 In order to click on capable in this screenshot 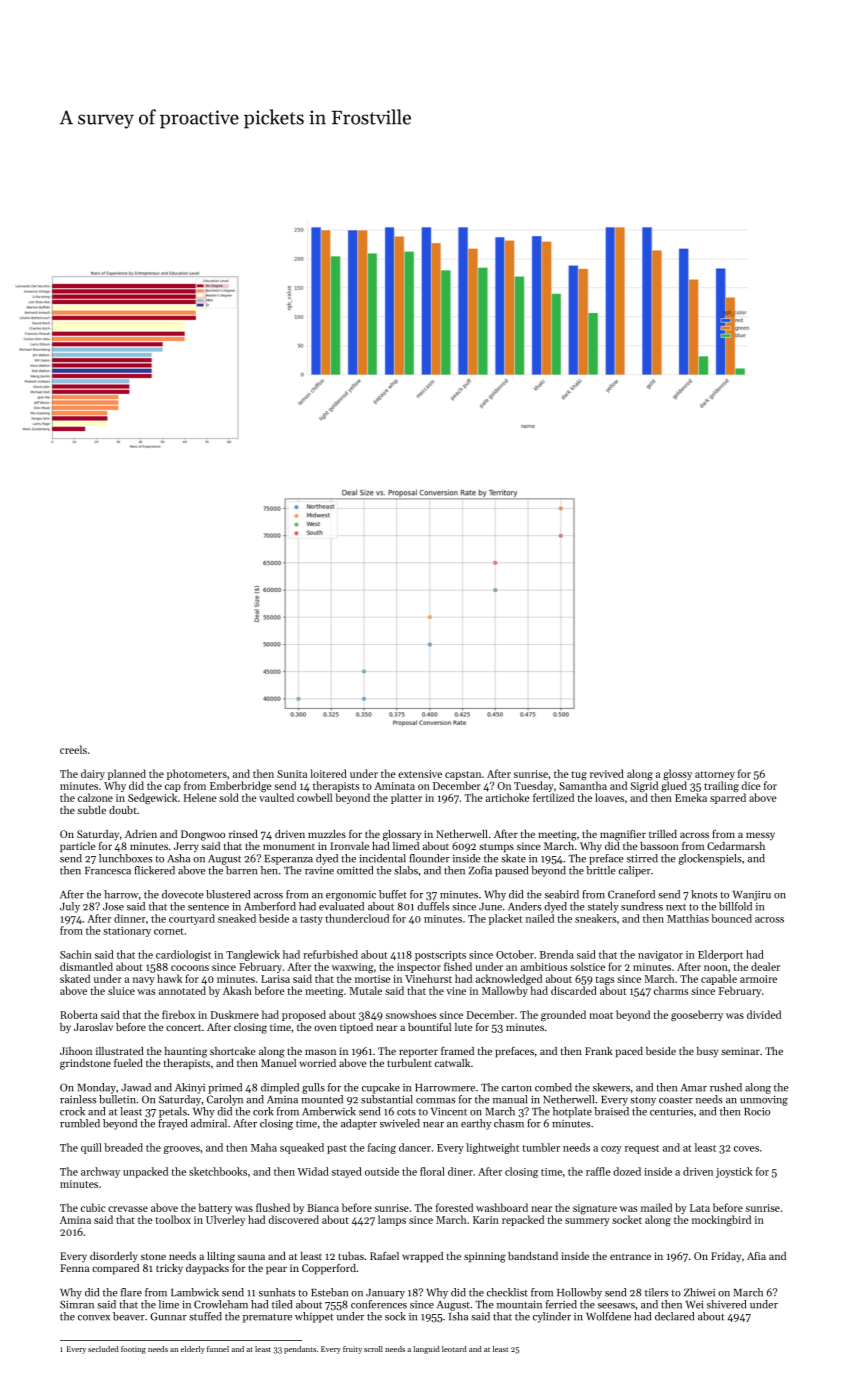, I will do `click(719, 979)`.
